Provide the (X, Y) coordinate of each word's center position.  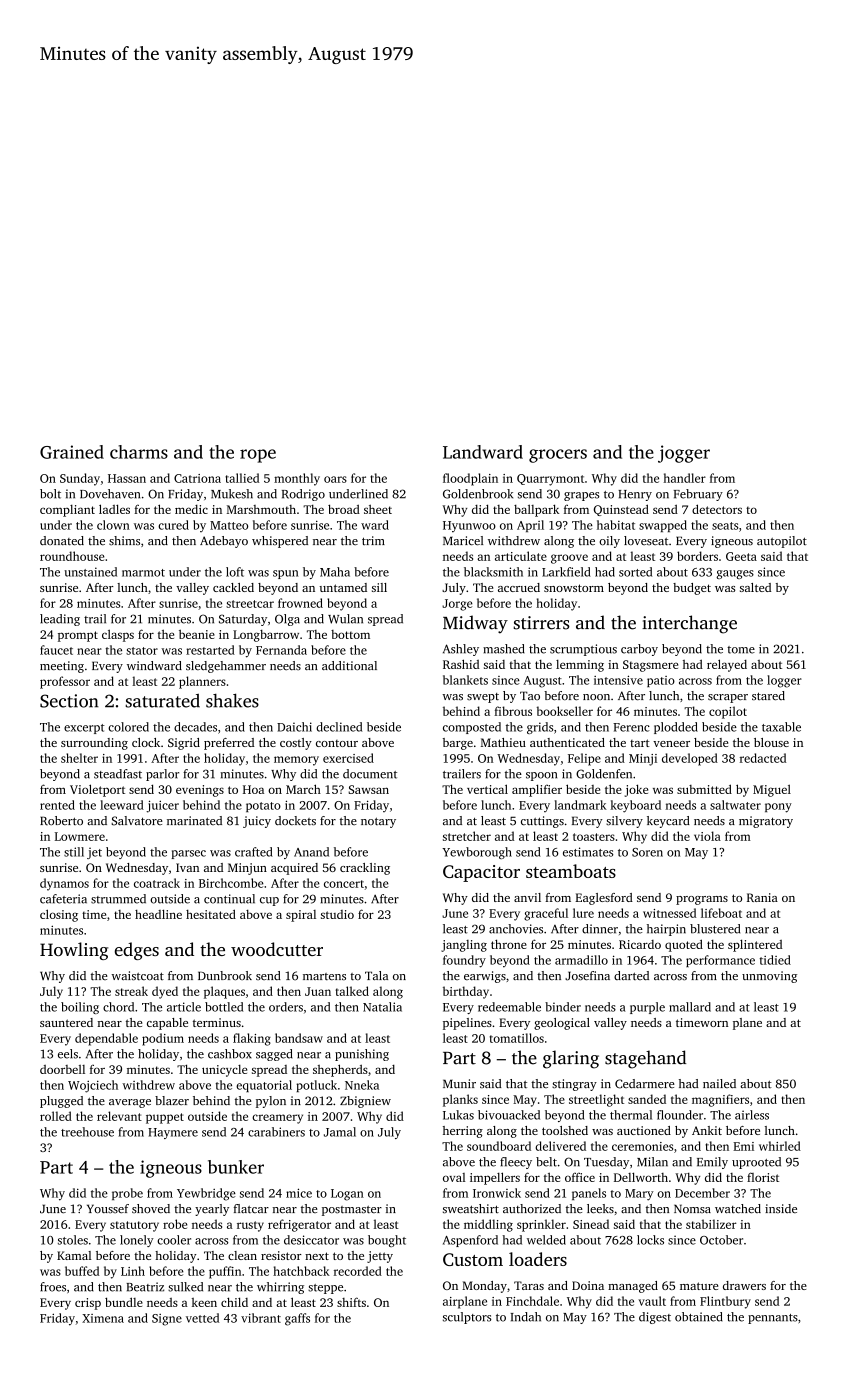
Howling (74, 951)
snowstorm (574, 588)
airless (752, 1115)
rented (57, 805)
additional (349, 665)
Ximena (103, 1318)
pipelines (467, 1024)
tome (741, 650)
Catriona (197, 478)
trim (373, 540)
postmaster (352, 1211)
